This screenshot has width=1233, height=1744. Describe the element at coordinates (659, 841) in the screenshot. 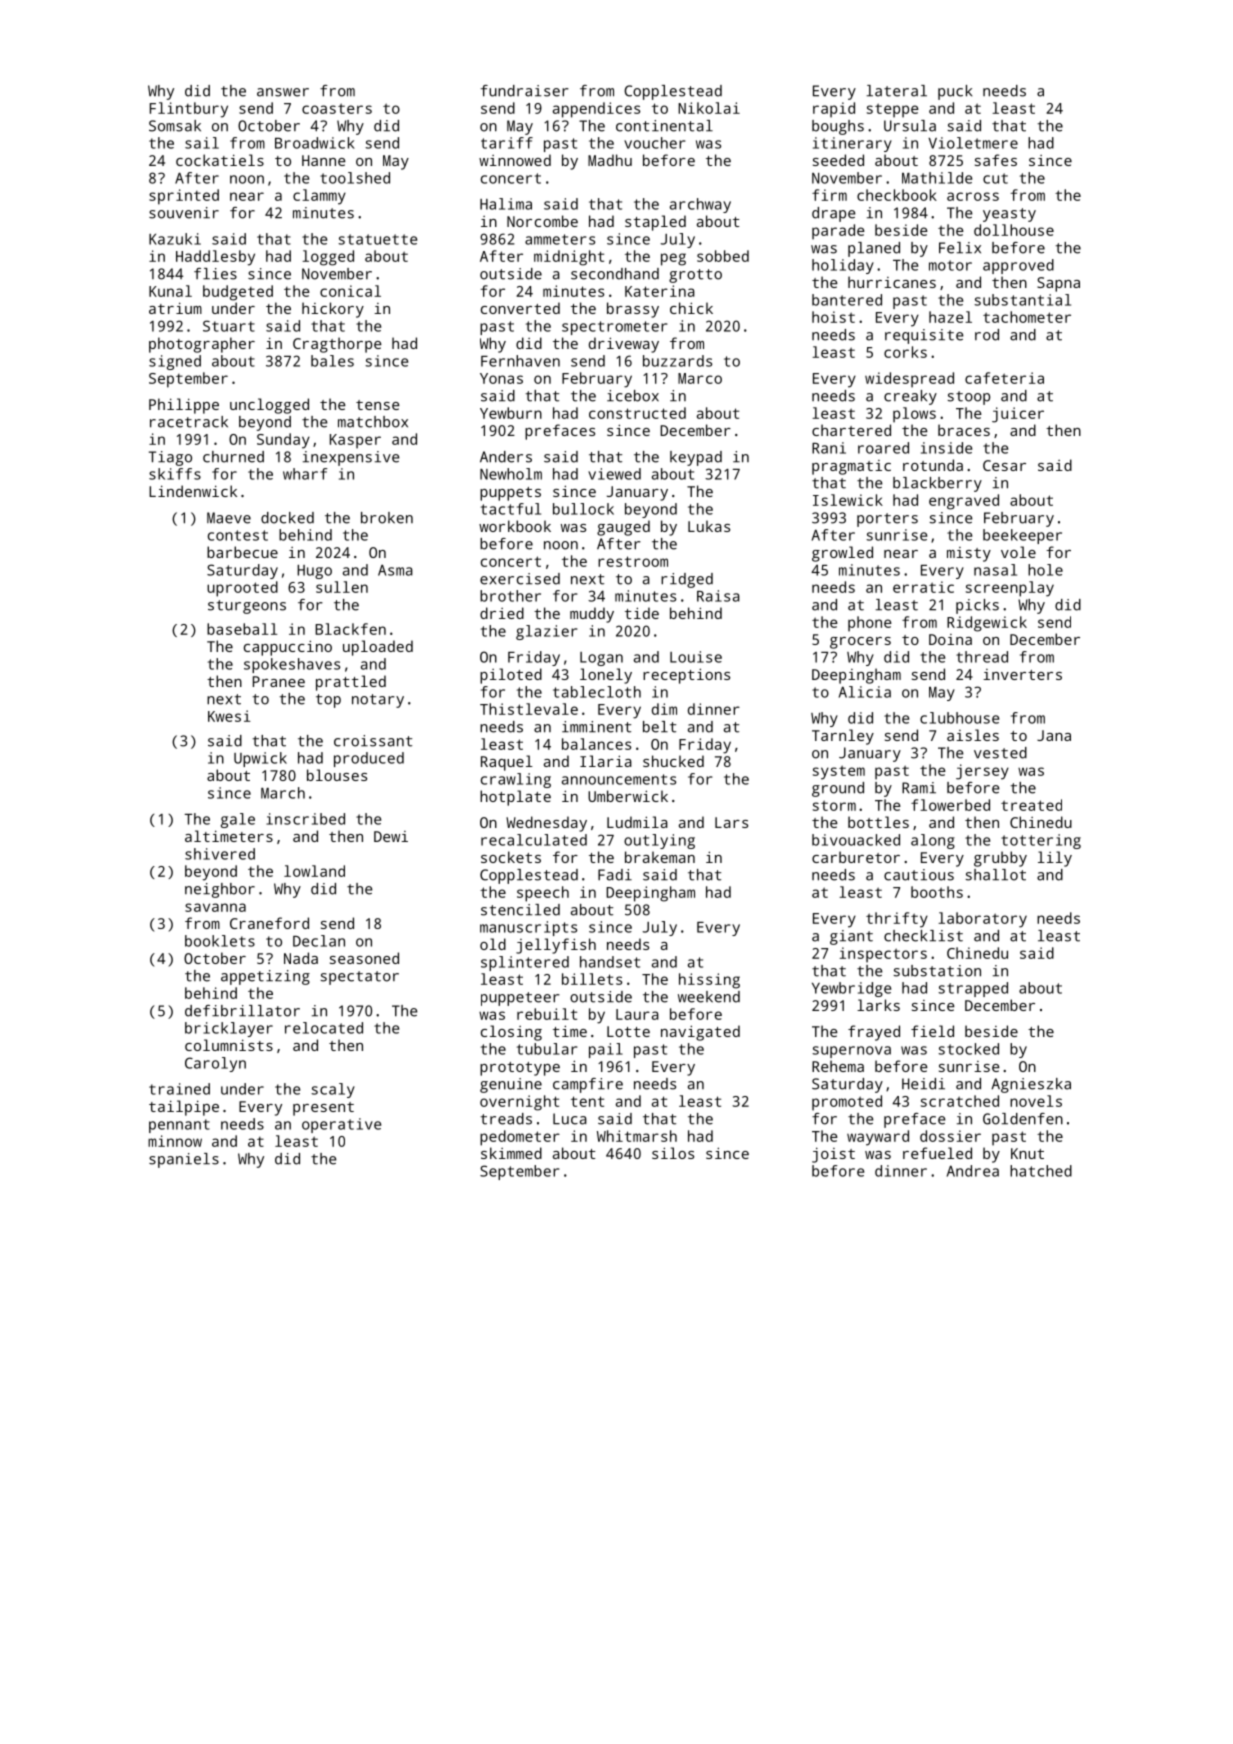

I see `outlying` at that location.
